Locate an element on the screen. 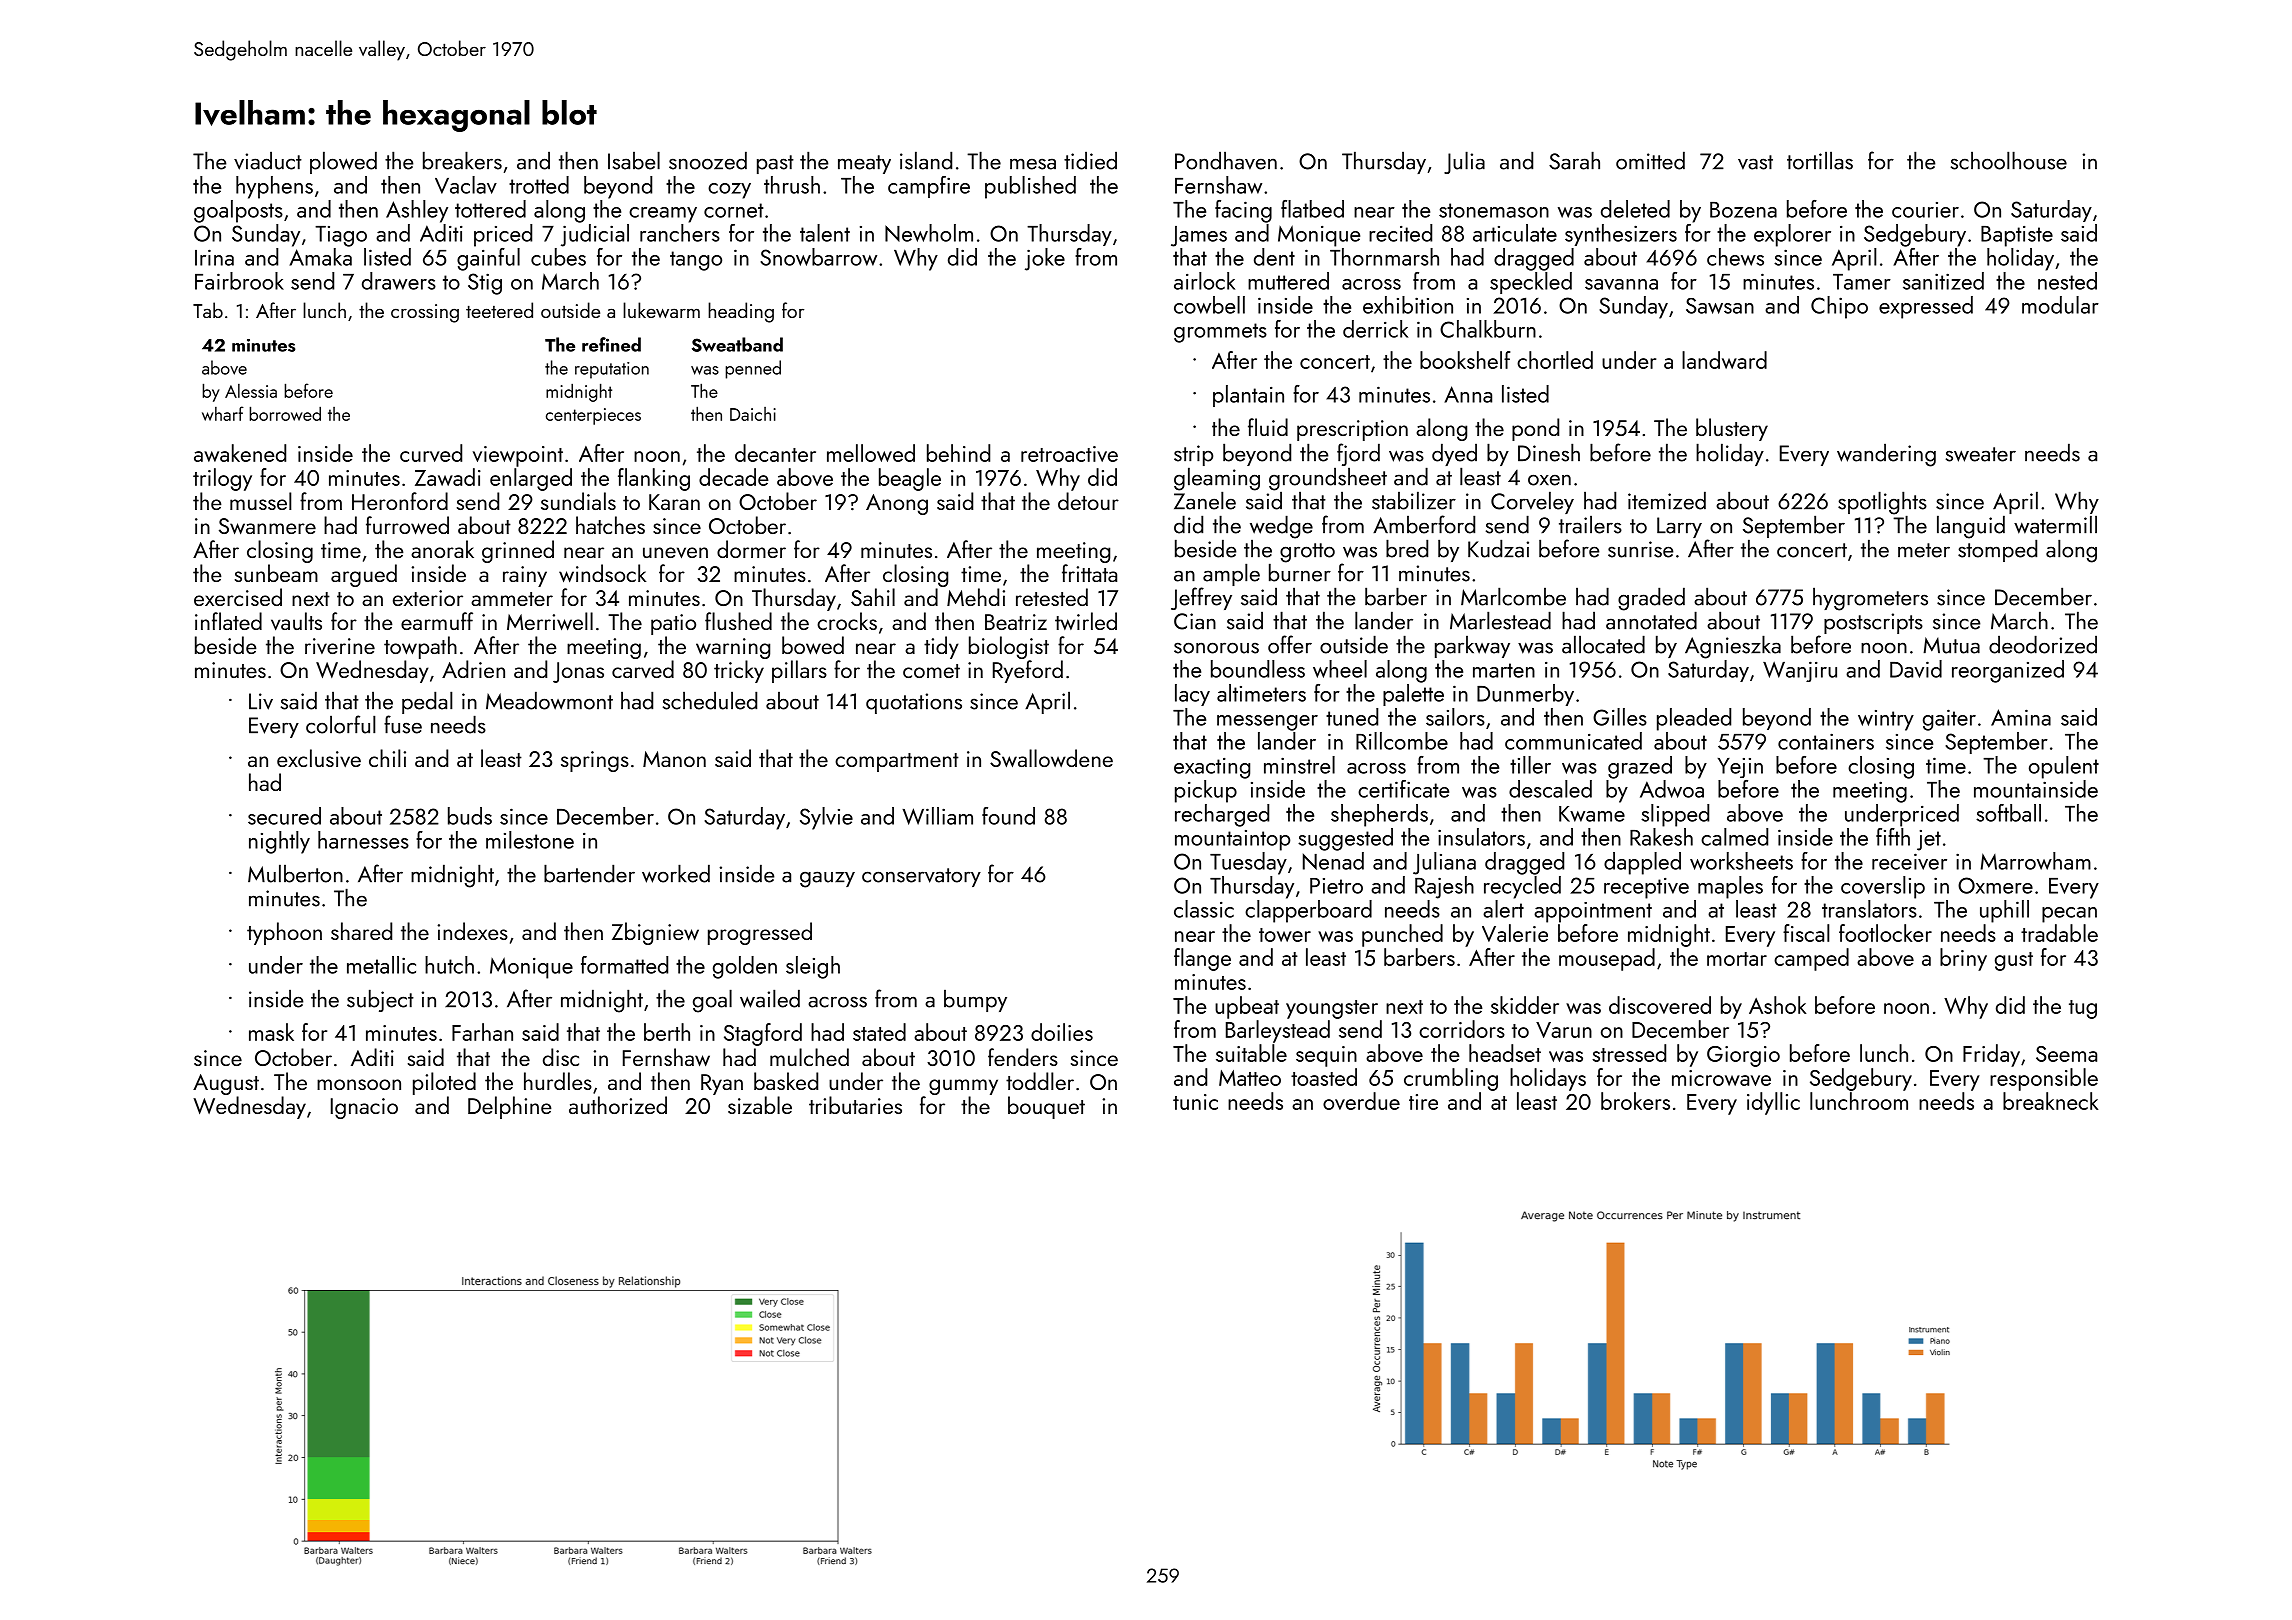  deodorized is located at coordinates (2043, 644).
